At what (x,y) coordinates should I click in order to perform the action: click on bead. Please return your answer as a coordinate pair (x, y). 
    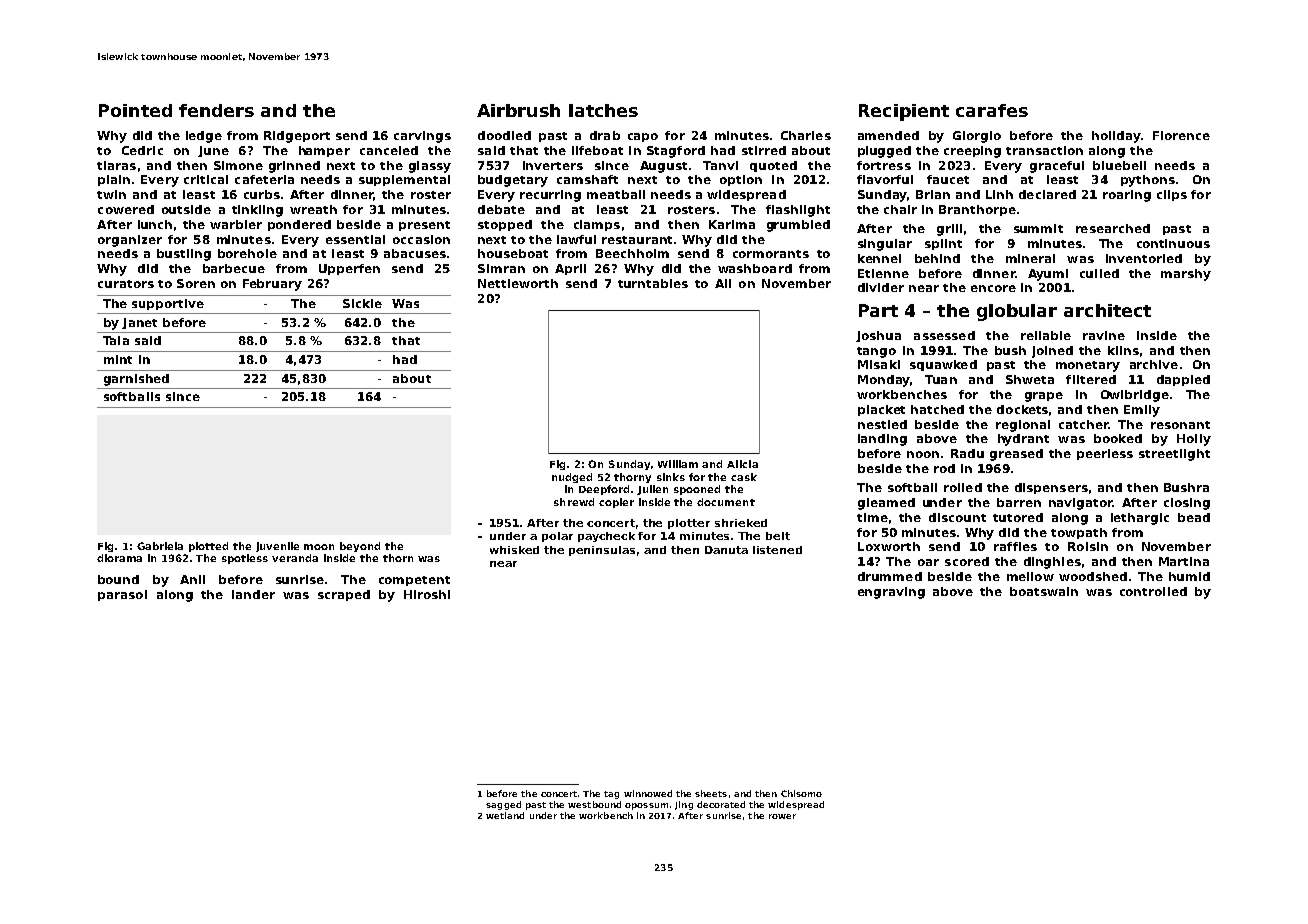
    Looking at the image, I should click on (1194, 517).
